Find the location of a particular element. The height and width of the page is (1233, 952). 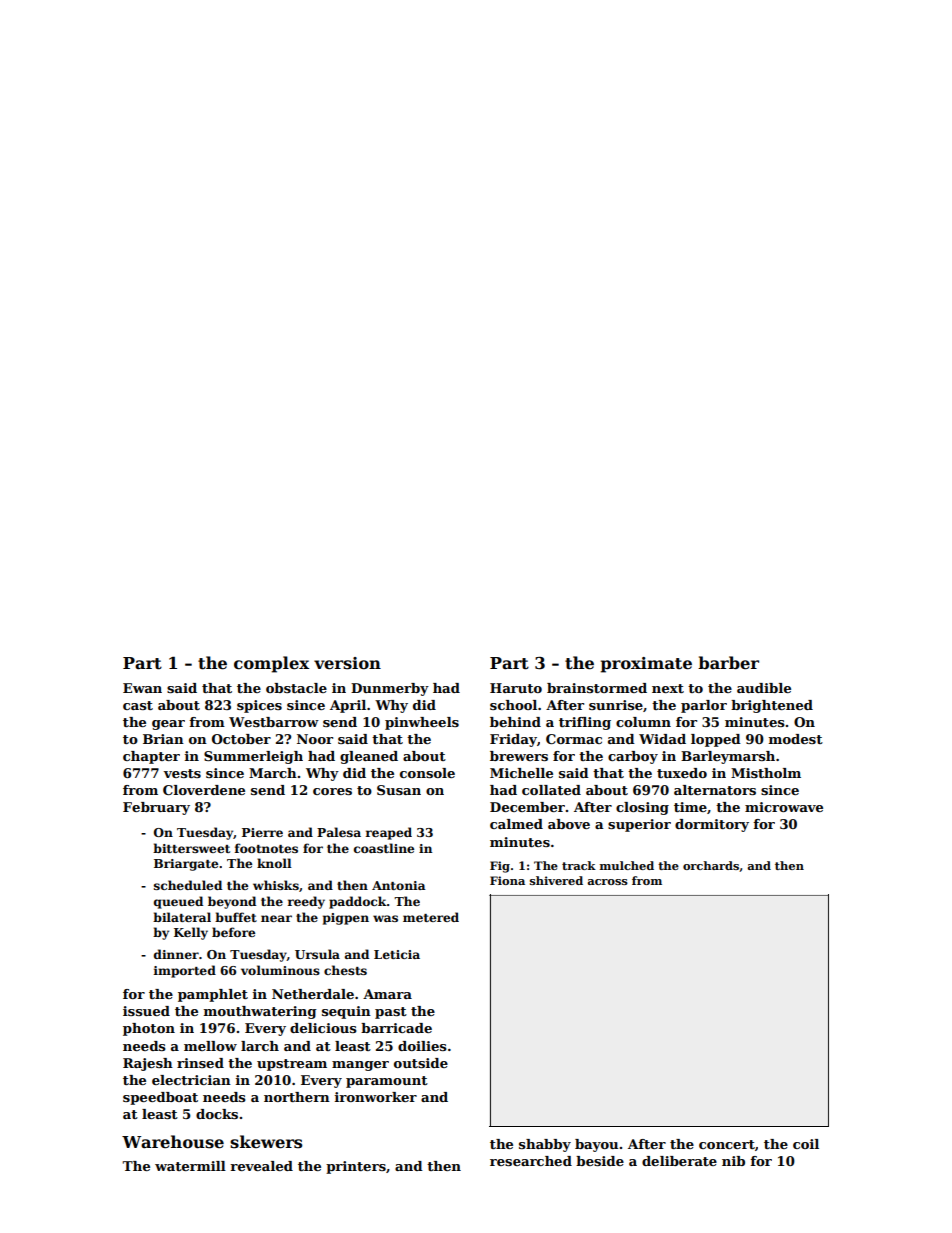

researched is located at coordinates (531, 1161).
